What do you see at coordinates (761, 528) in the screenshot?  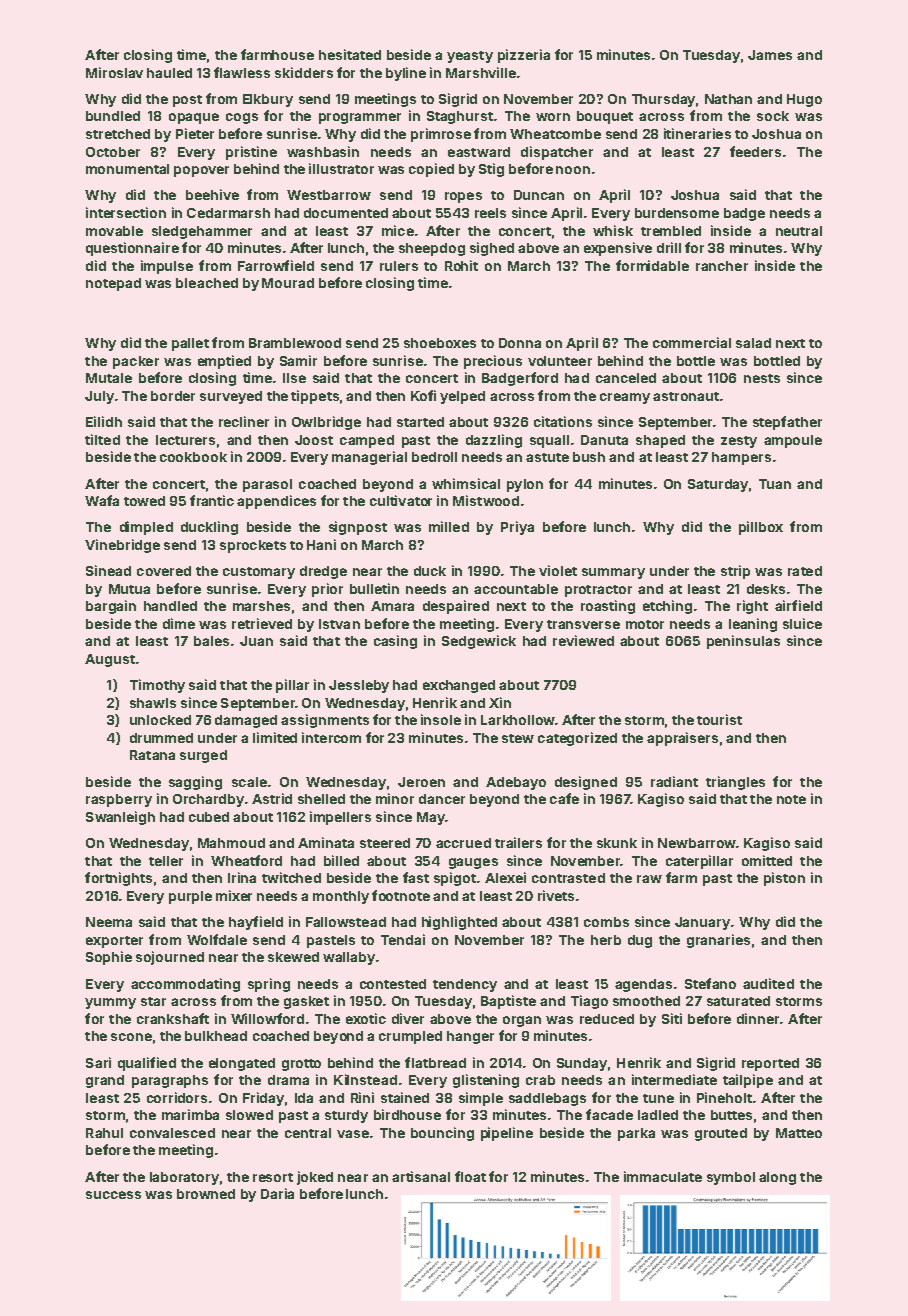 I see `pillbox` at bounding box center [761, 528].
